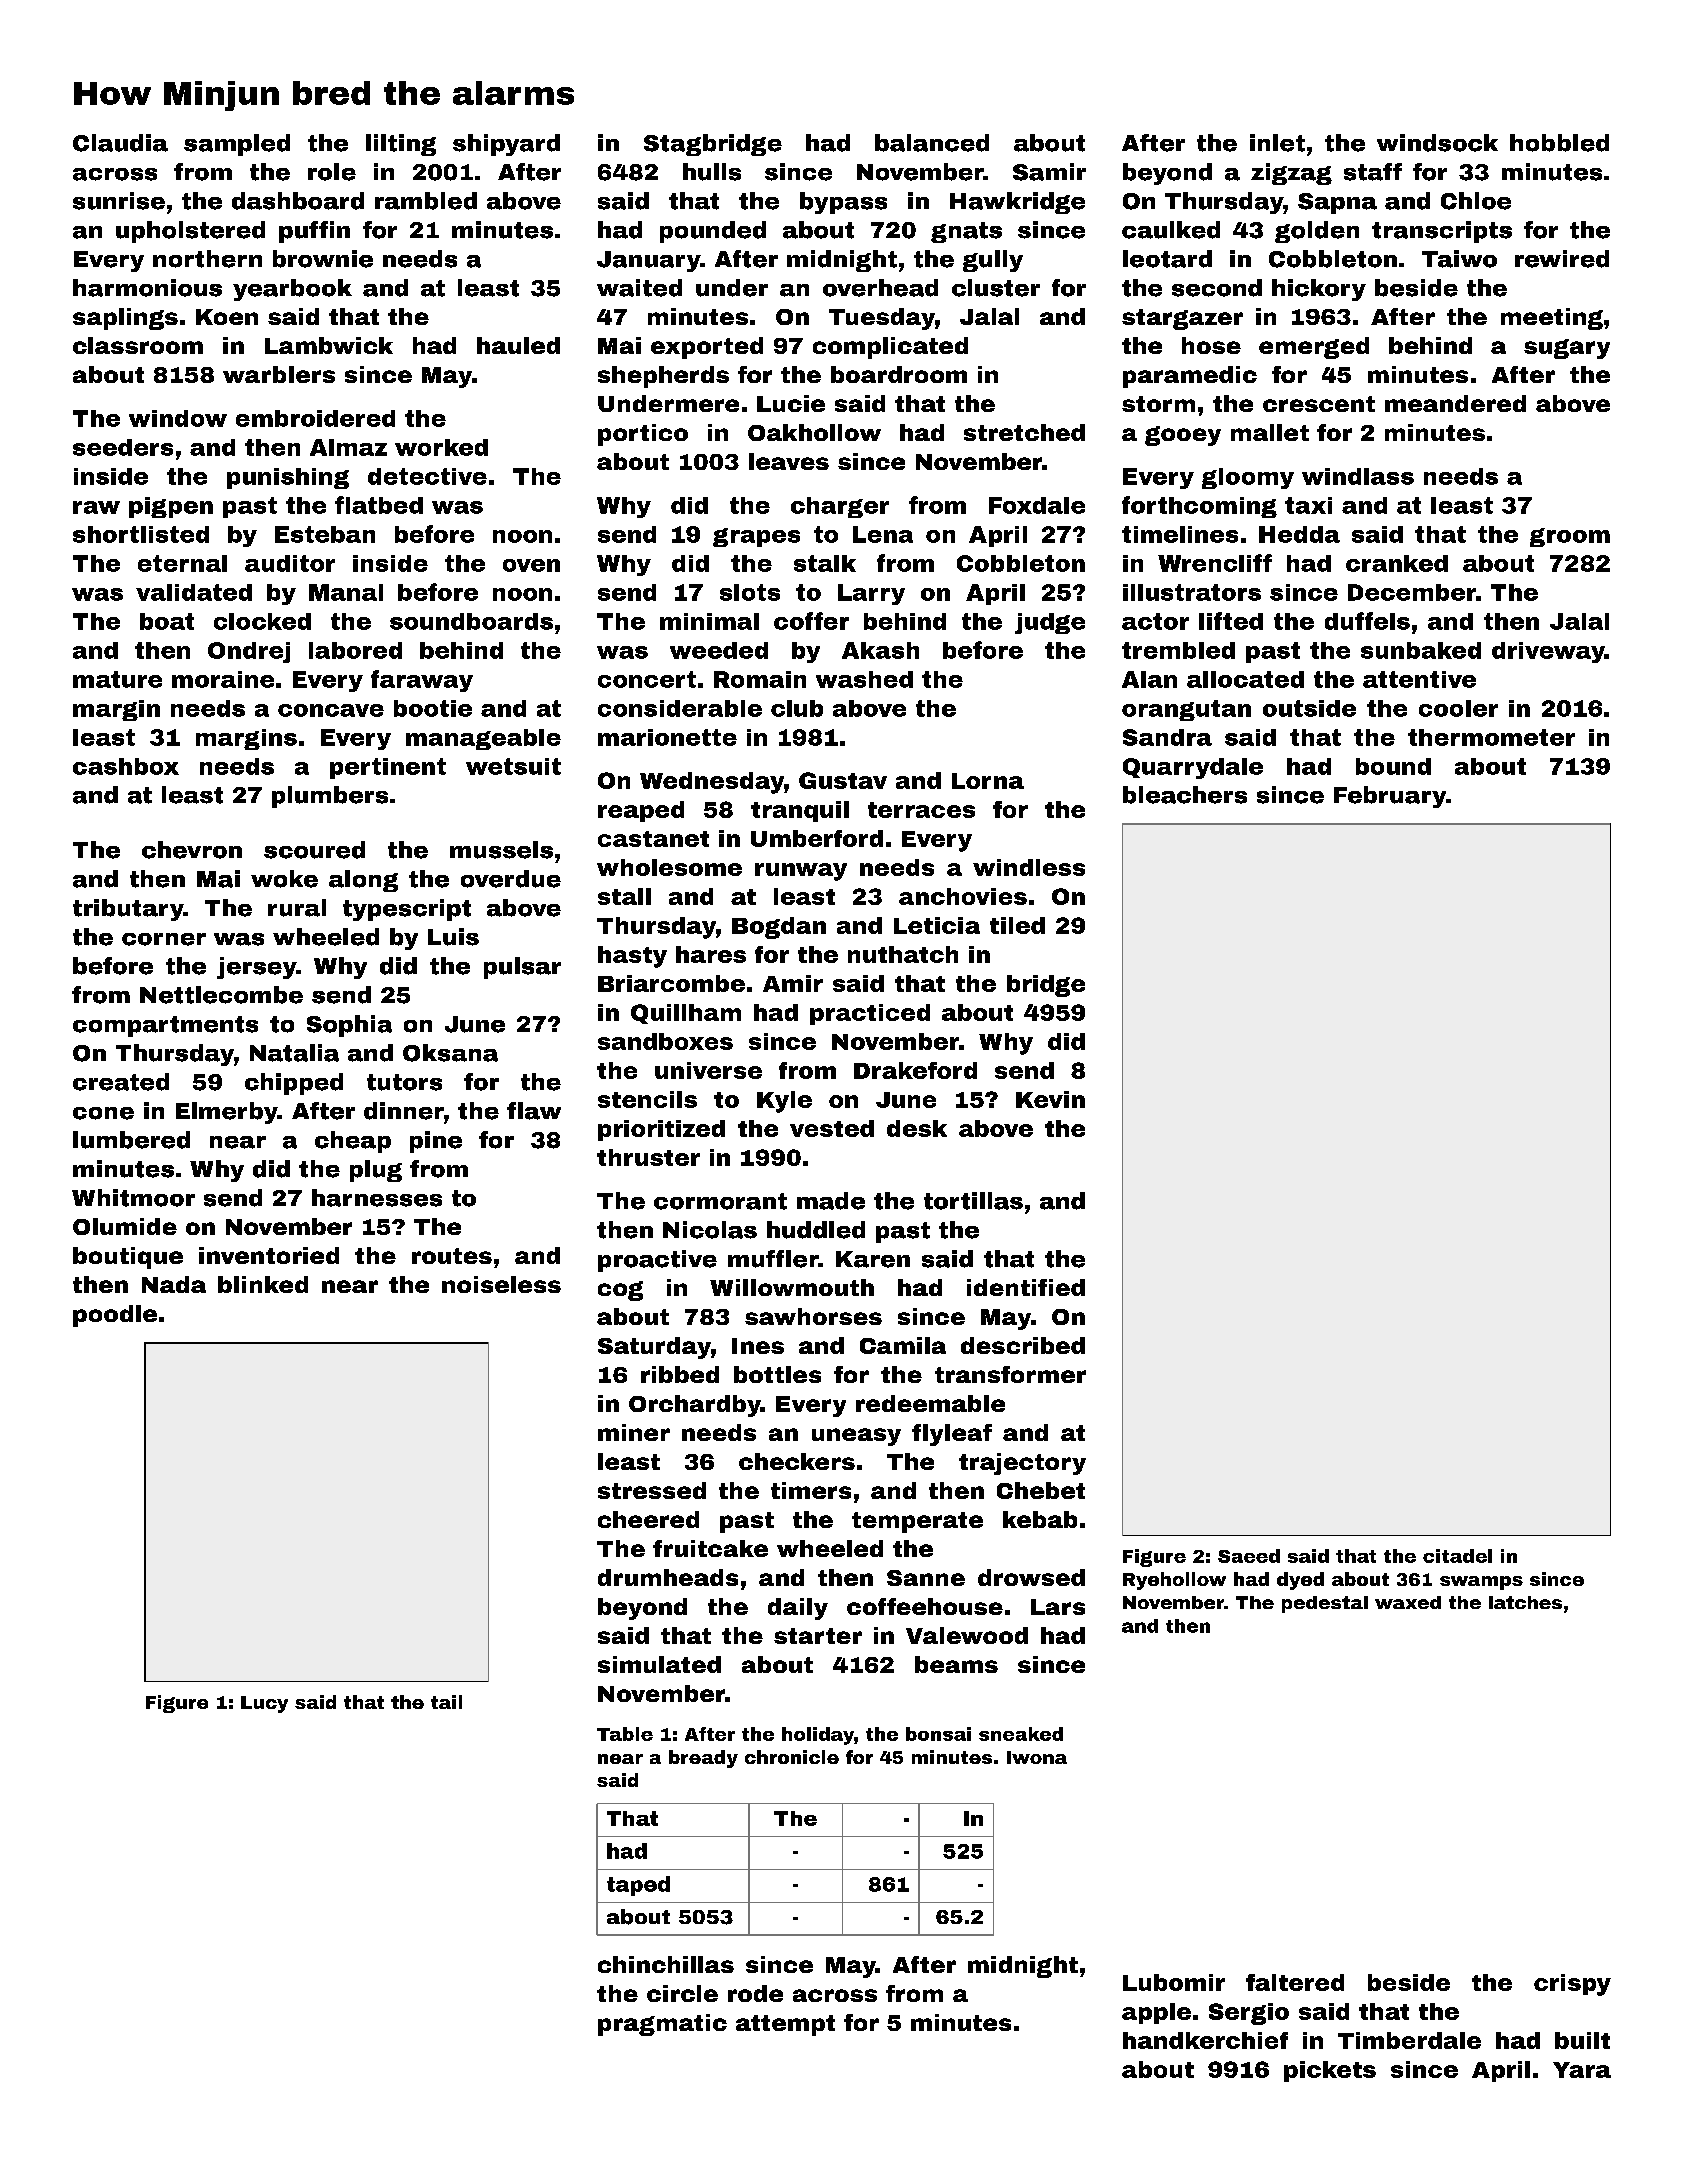  I want to click on February, so click(1390, 797).
